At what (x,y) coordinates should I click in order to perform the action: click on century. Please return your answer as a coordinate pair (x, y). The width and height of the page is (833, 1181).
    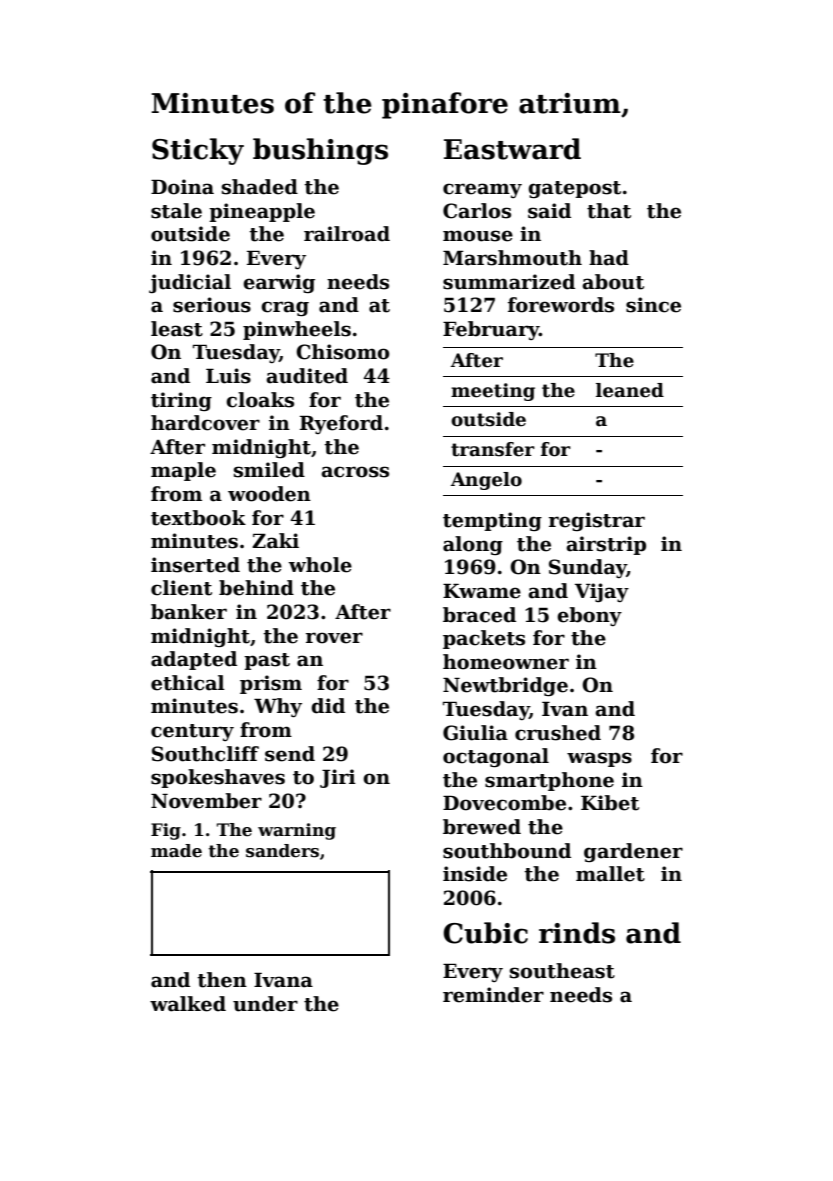
    Looking at the image, I should click on (192, 732).
